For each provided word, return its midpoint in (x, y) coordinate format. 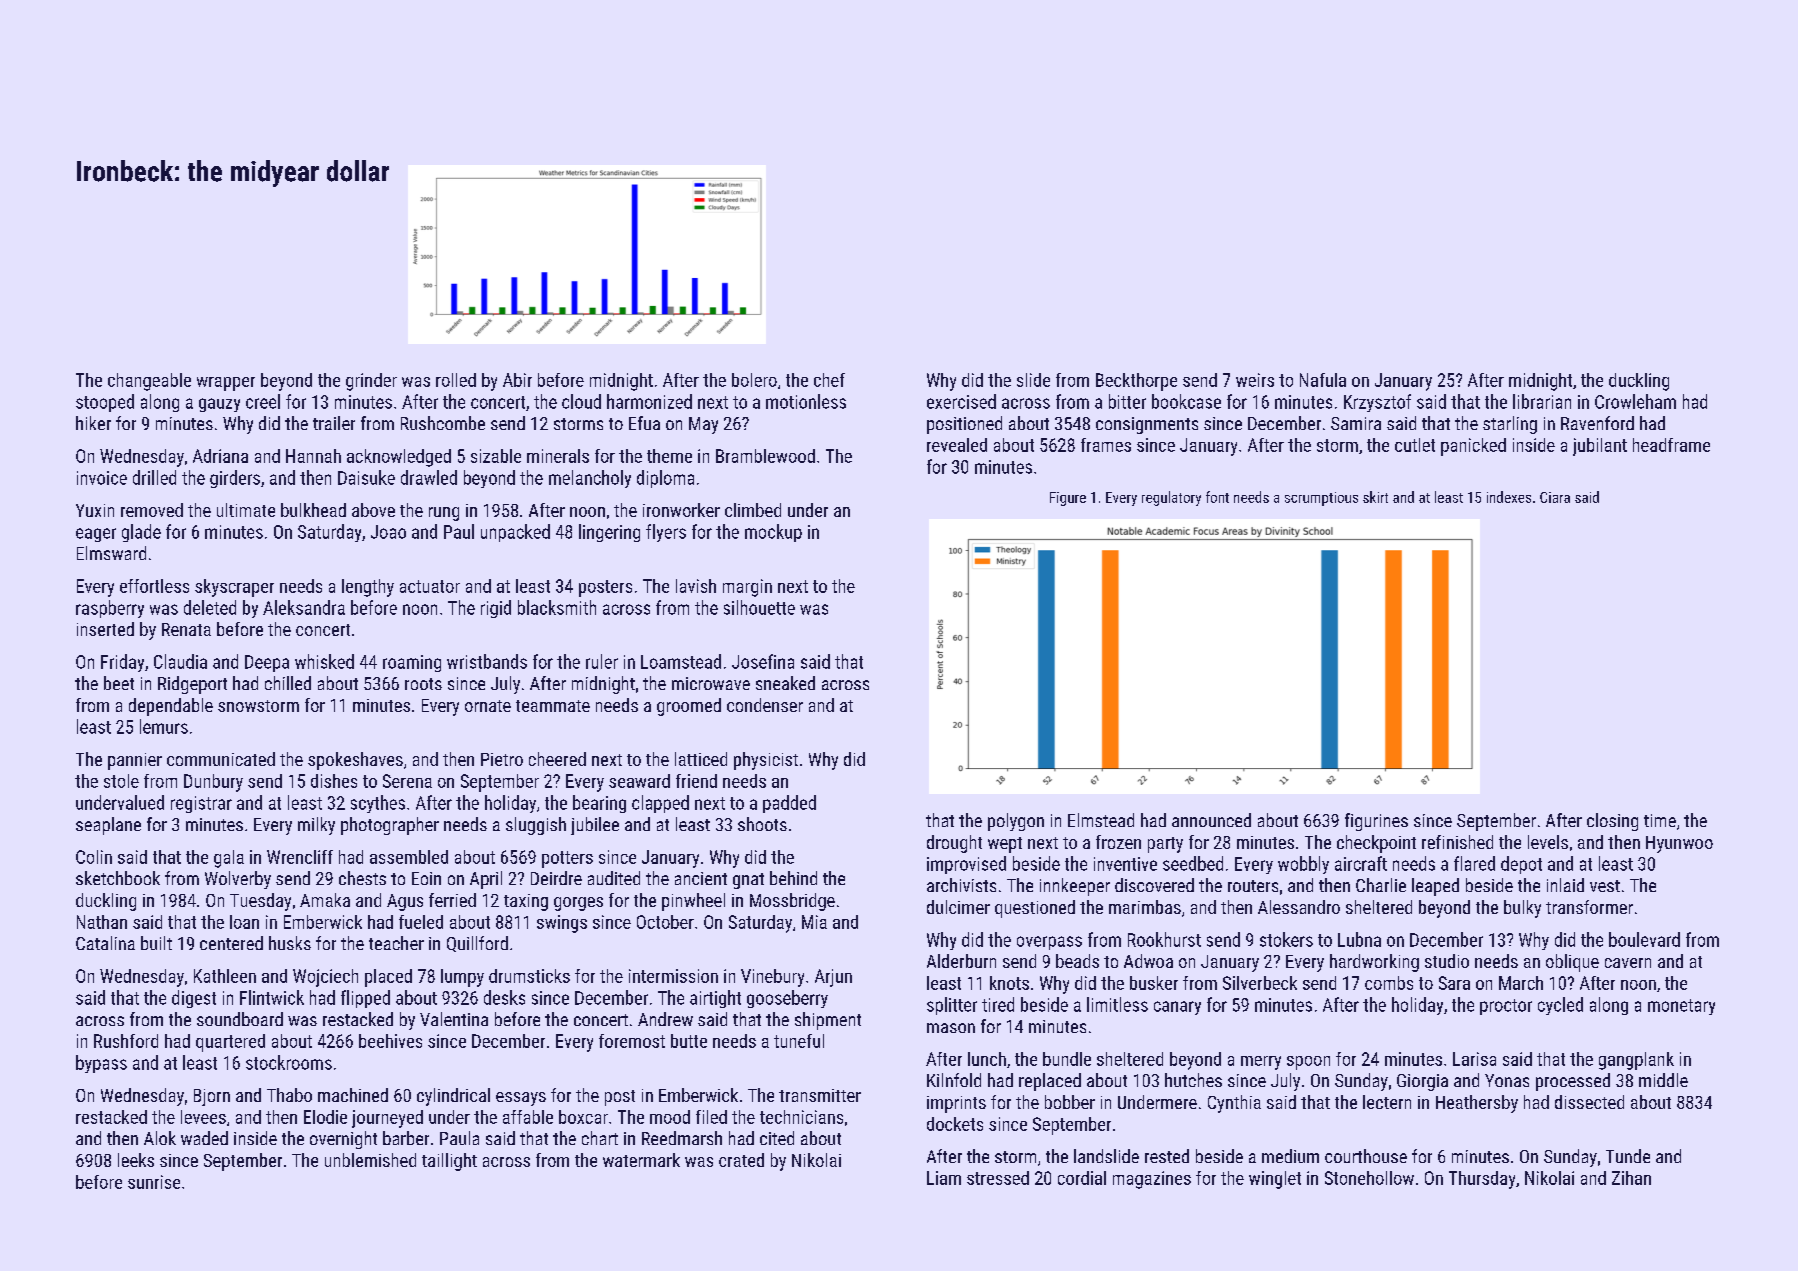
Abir (517, 380)
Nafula (1323, 380)
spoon (1308, 1063)
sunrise (154, 1182)
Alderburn (961, 961)
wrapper (226, 384)
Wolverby (238, 880)
